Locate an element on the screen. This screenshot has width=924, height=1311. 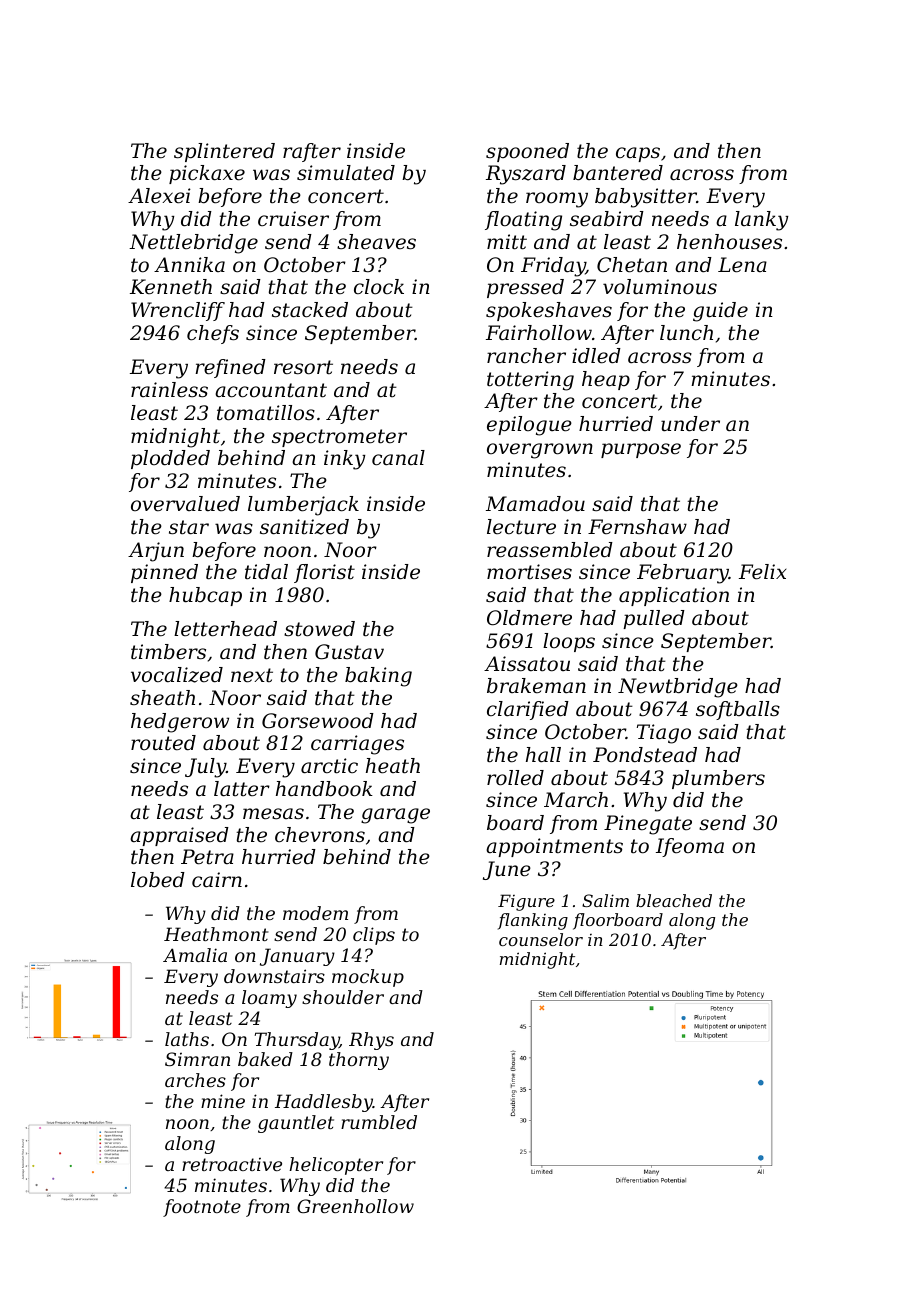
simulated is located at coordinates (346, 173).
